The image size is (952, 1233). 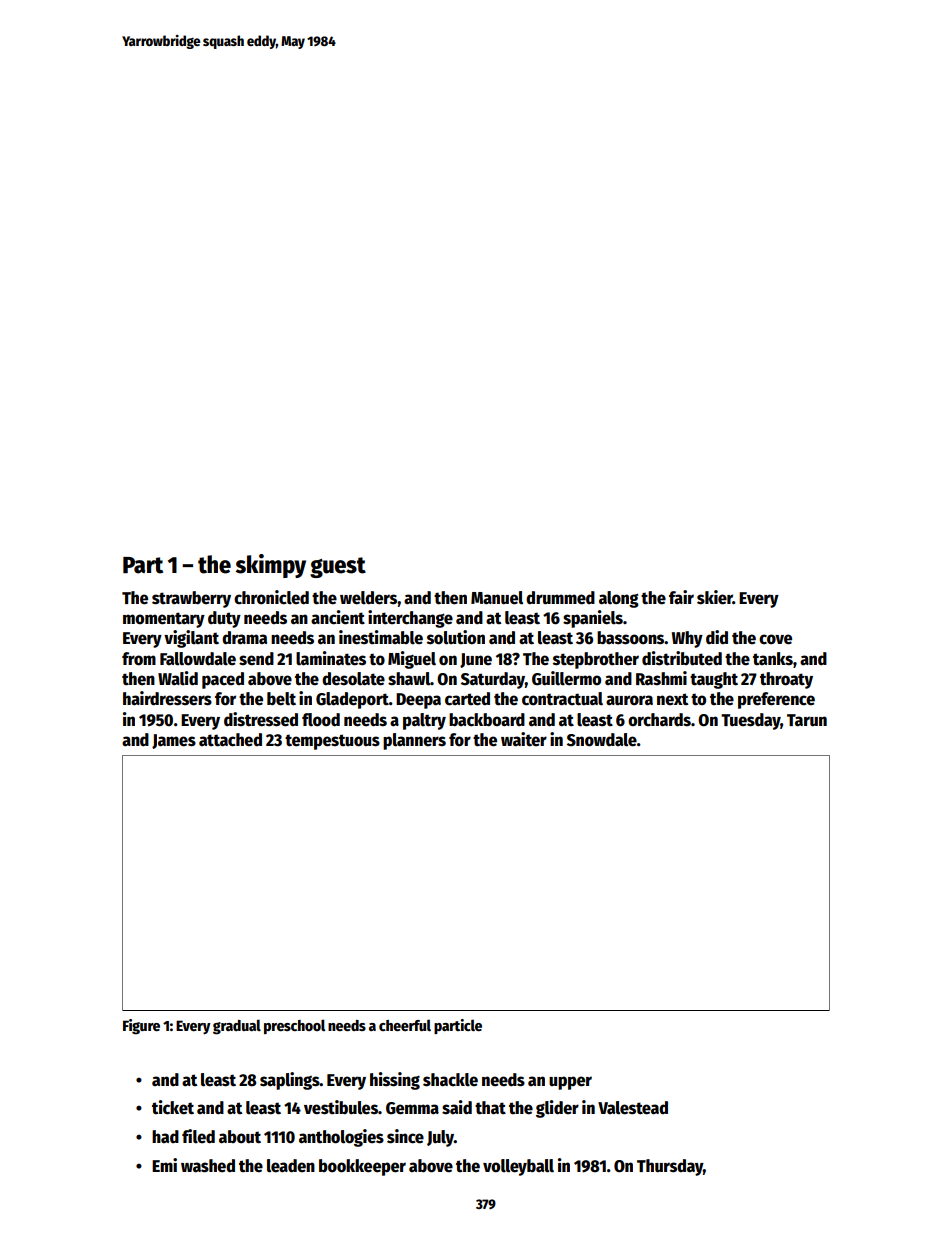 What do you see at coordinates (751, 721) in the screenshot?
I see `Tuesday` at bounding box center [751, 721].
